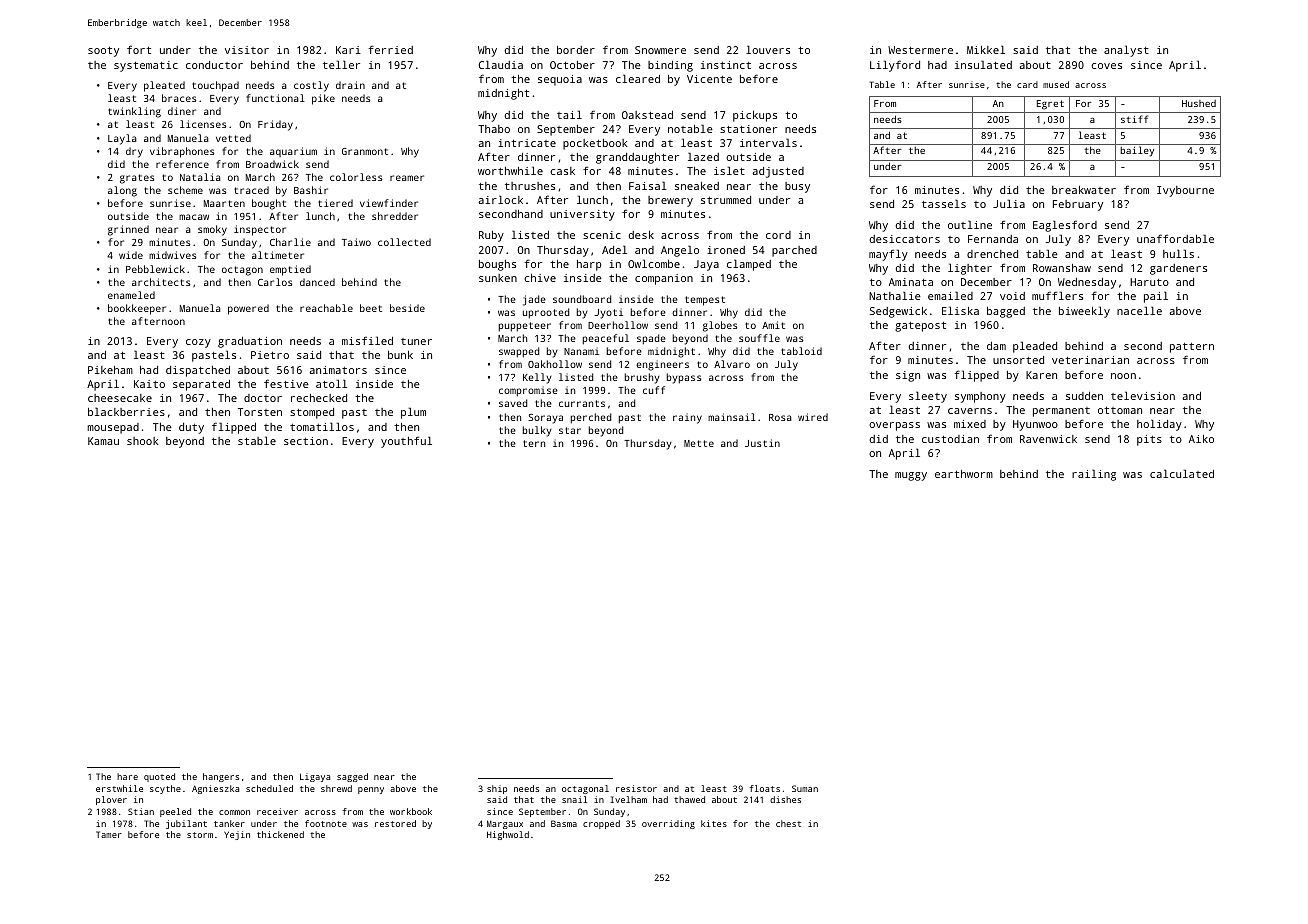 The width and height of the document is (1308, 924). What do you see at coordinates (805, 788) in the document?
I see `Suman` at bounding box center [805, 788].
